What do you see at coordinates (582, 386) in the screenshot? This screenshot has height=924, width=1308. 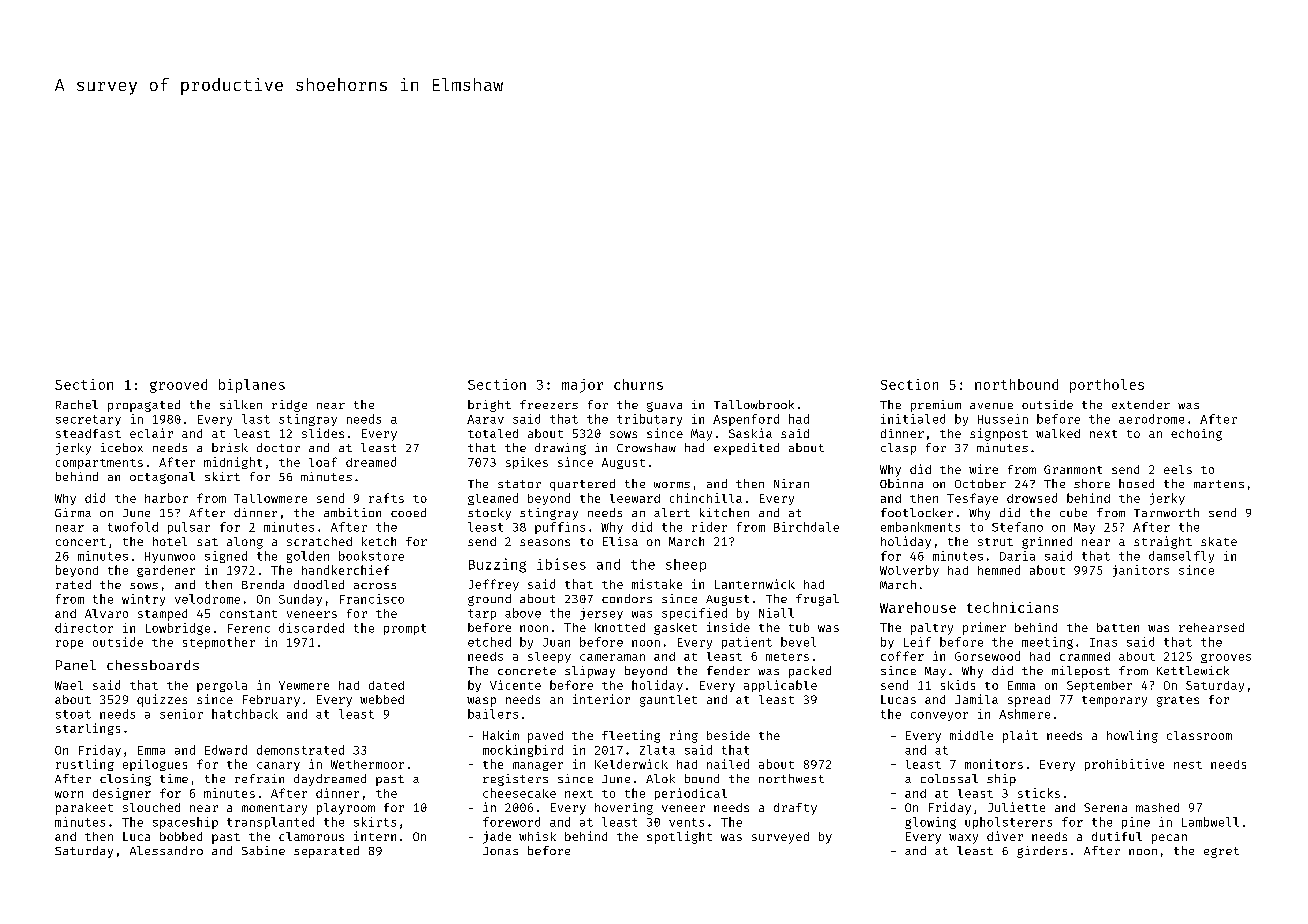 I see `major` at bounding box center [582, 386].
